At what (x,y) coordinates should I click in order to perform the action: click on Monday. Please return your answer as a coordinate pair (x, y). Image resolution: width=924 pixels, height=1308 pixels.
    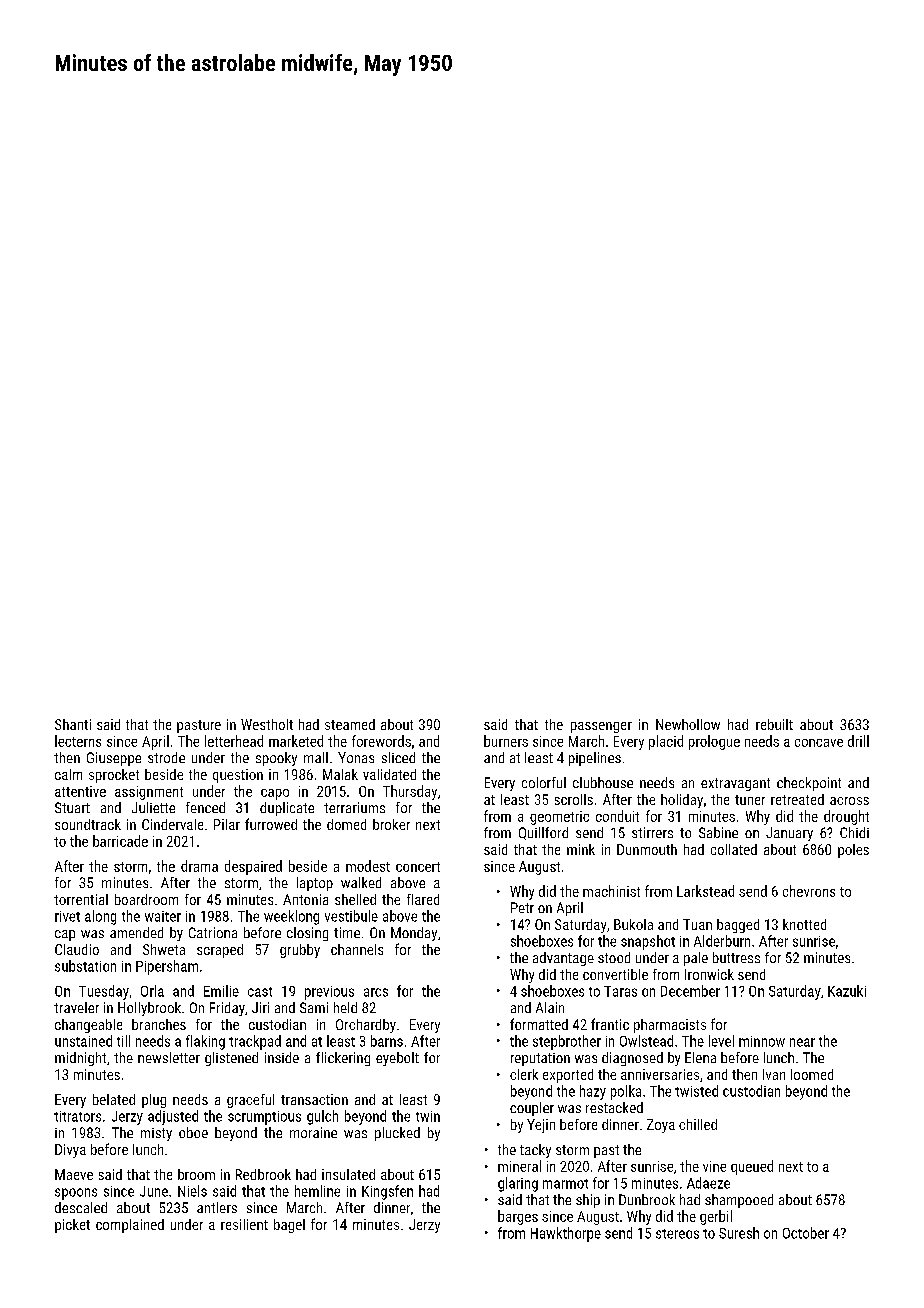
    Looking at the image, I should click on (414, 934).
